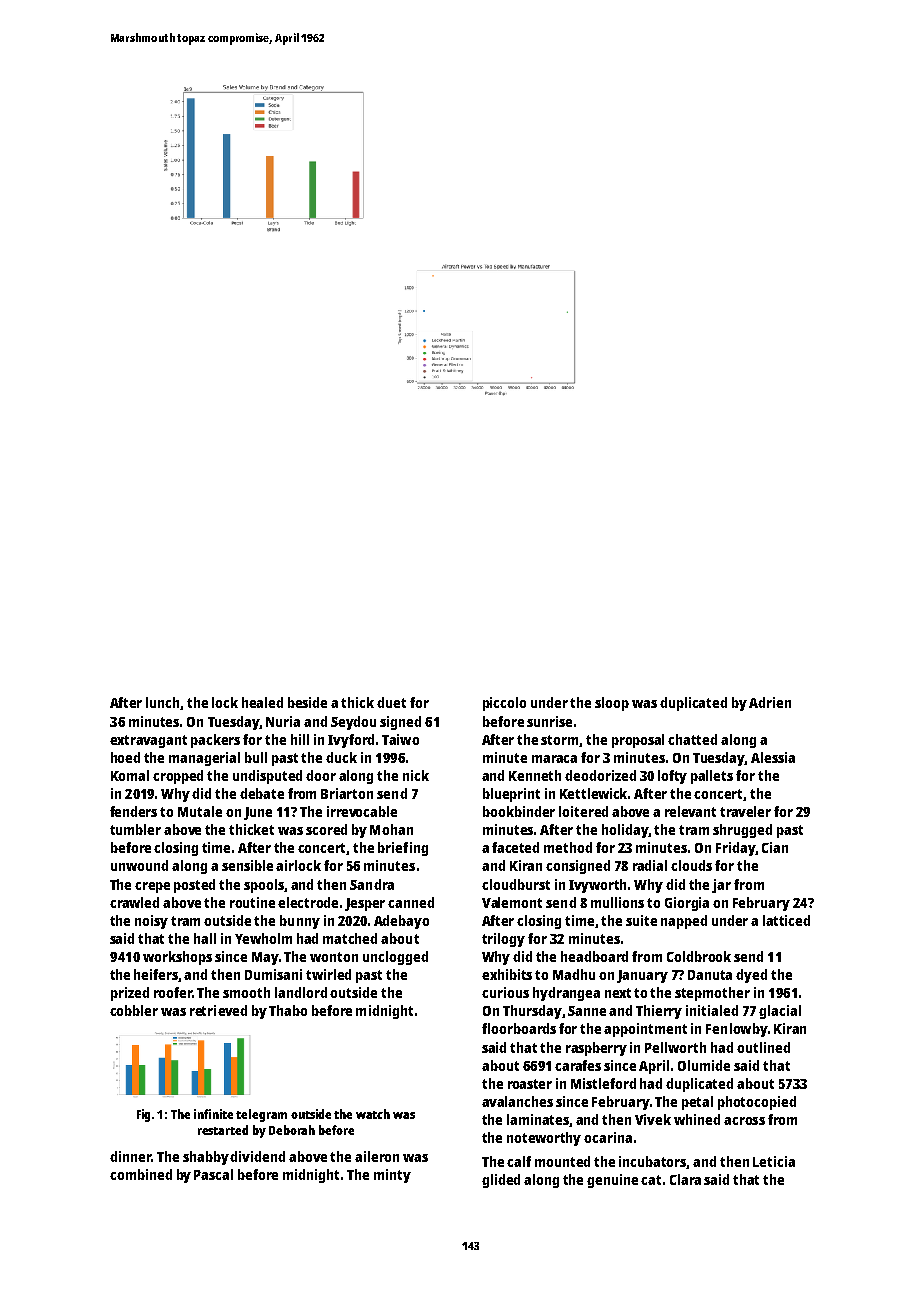 This screenshot has width=924, height=1308. I want to click on unwound, so click(139, 865).
